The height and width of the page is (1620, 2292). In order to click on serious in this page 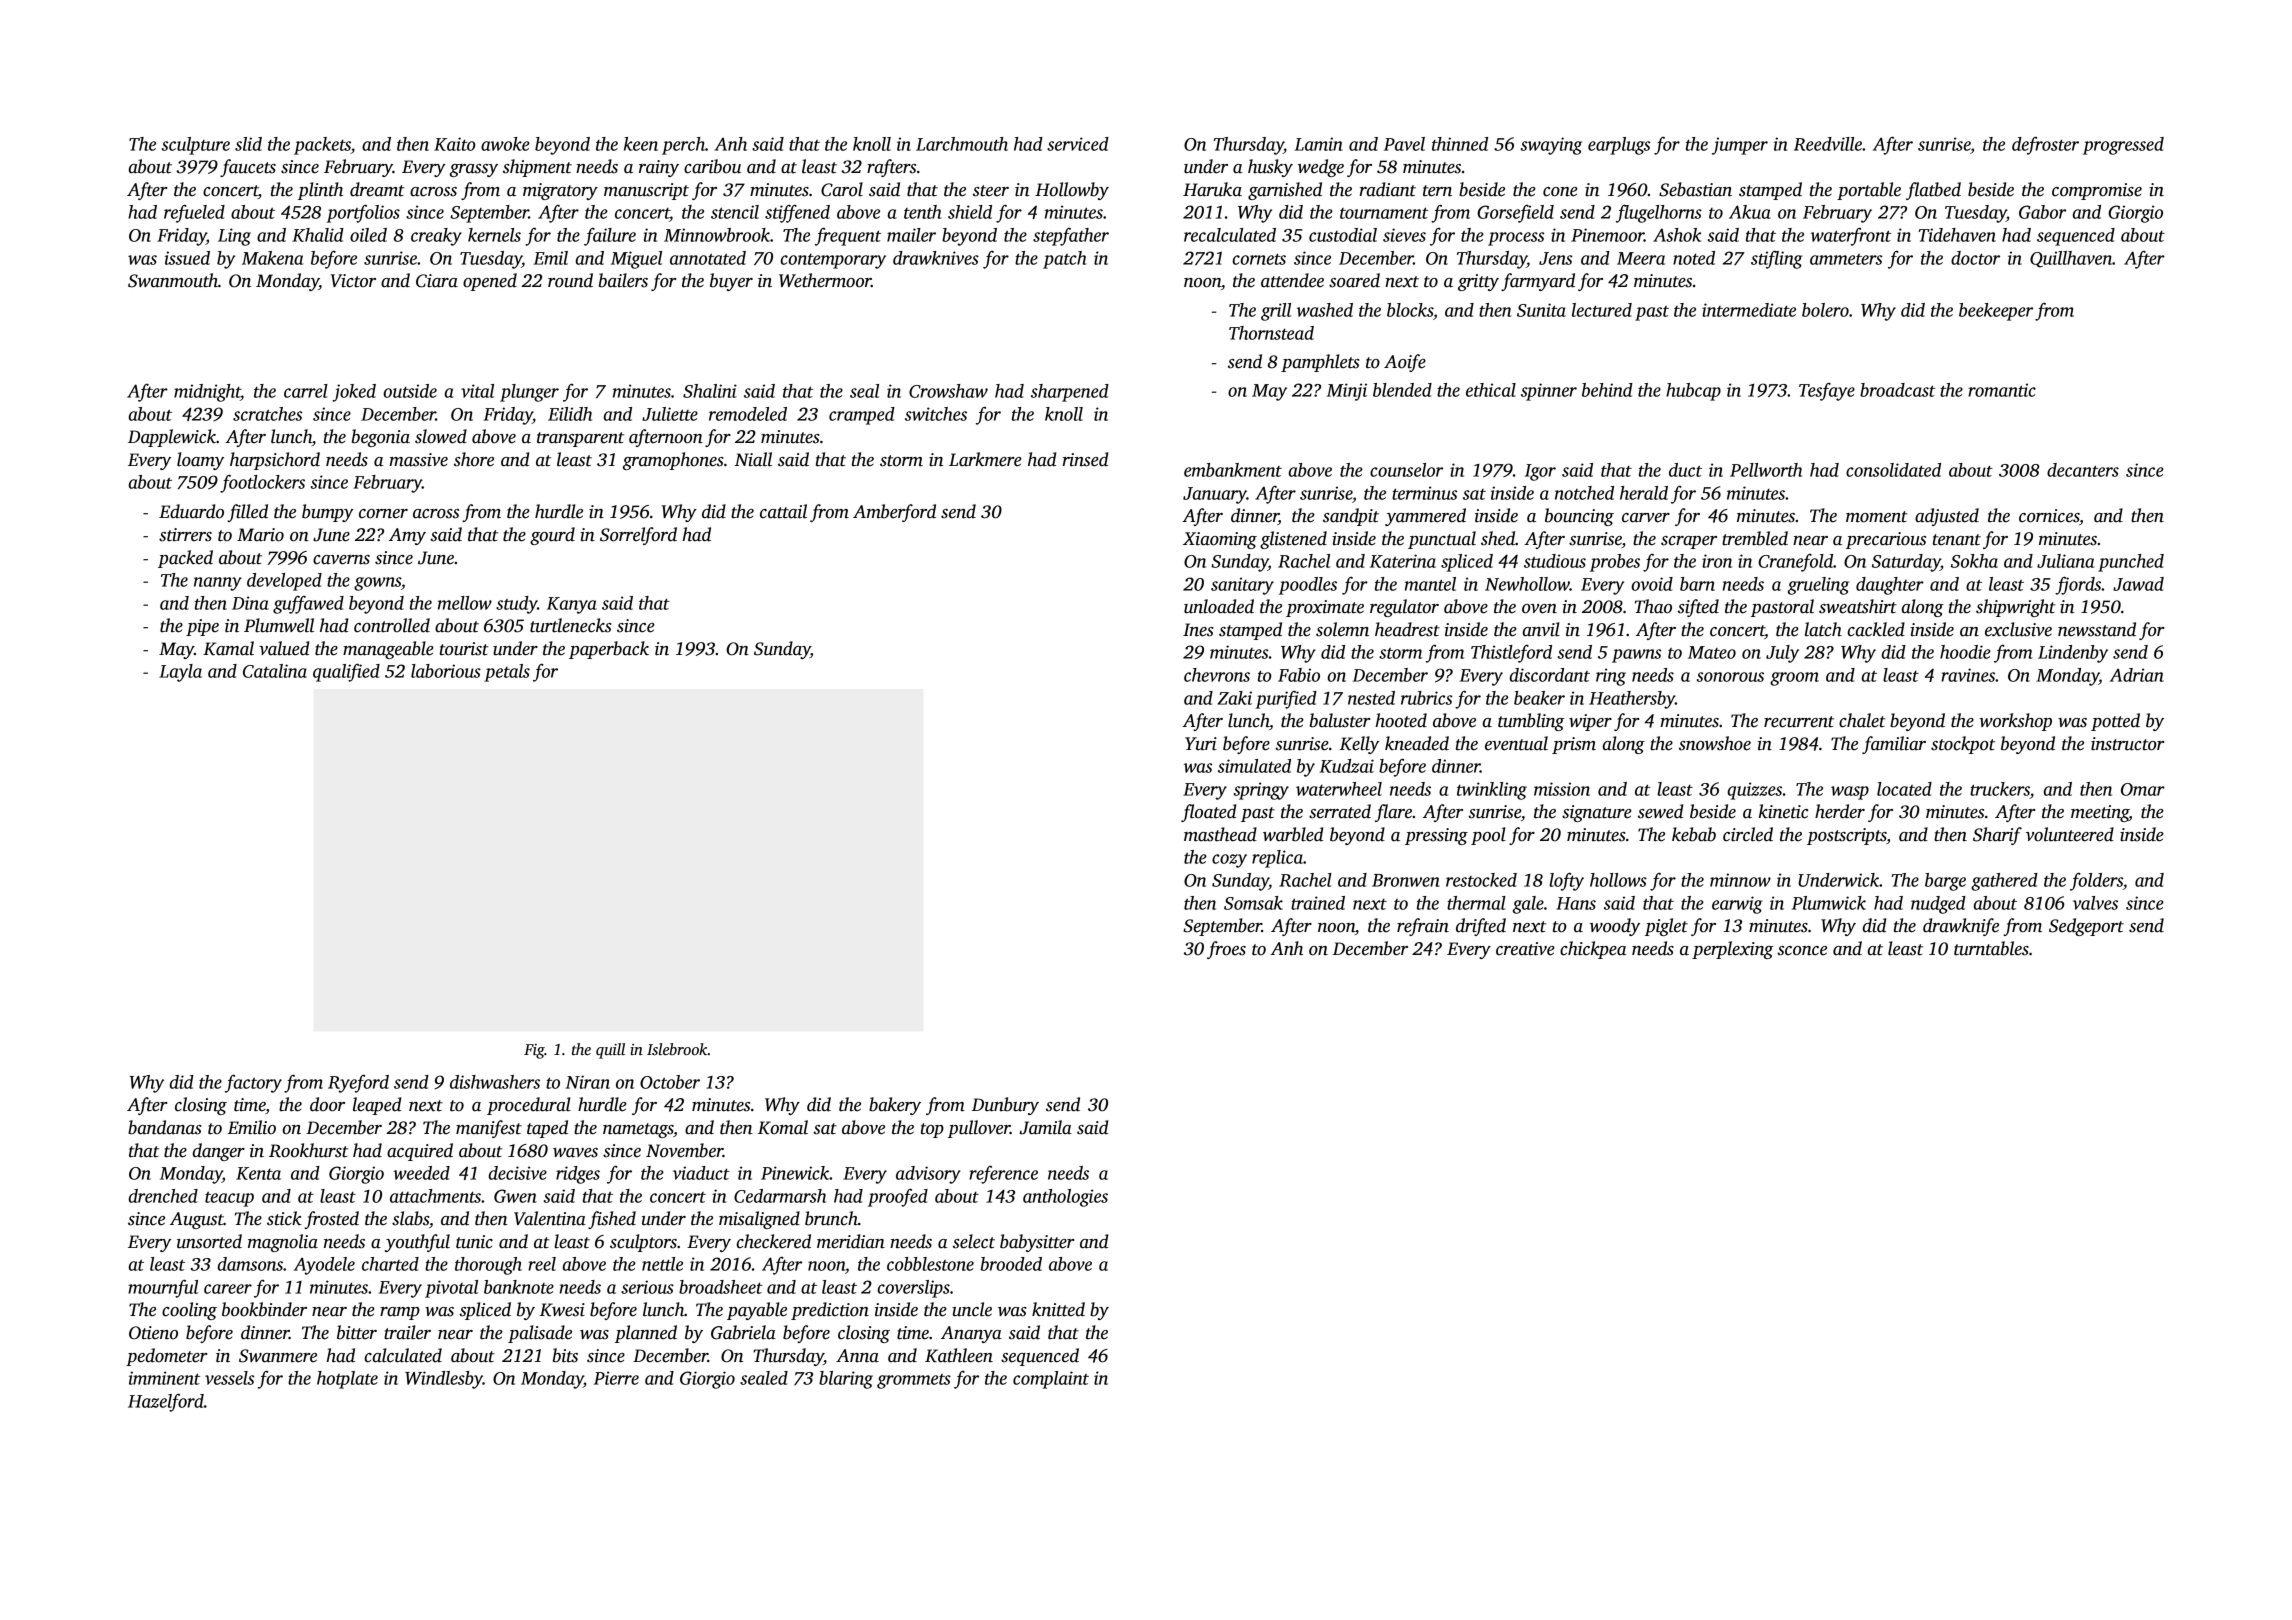, I will do `click(647, 1287)`.
